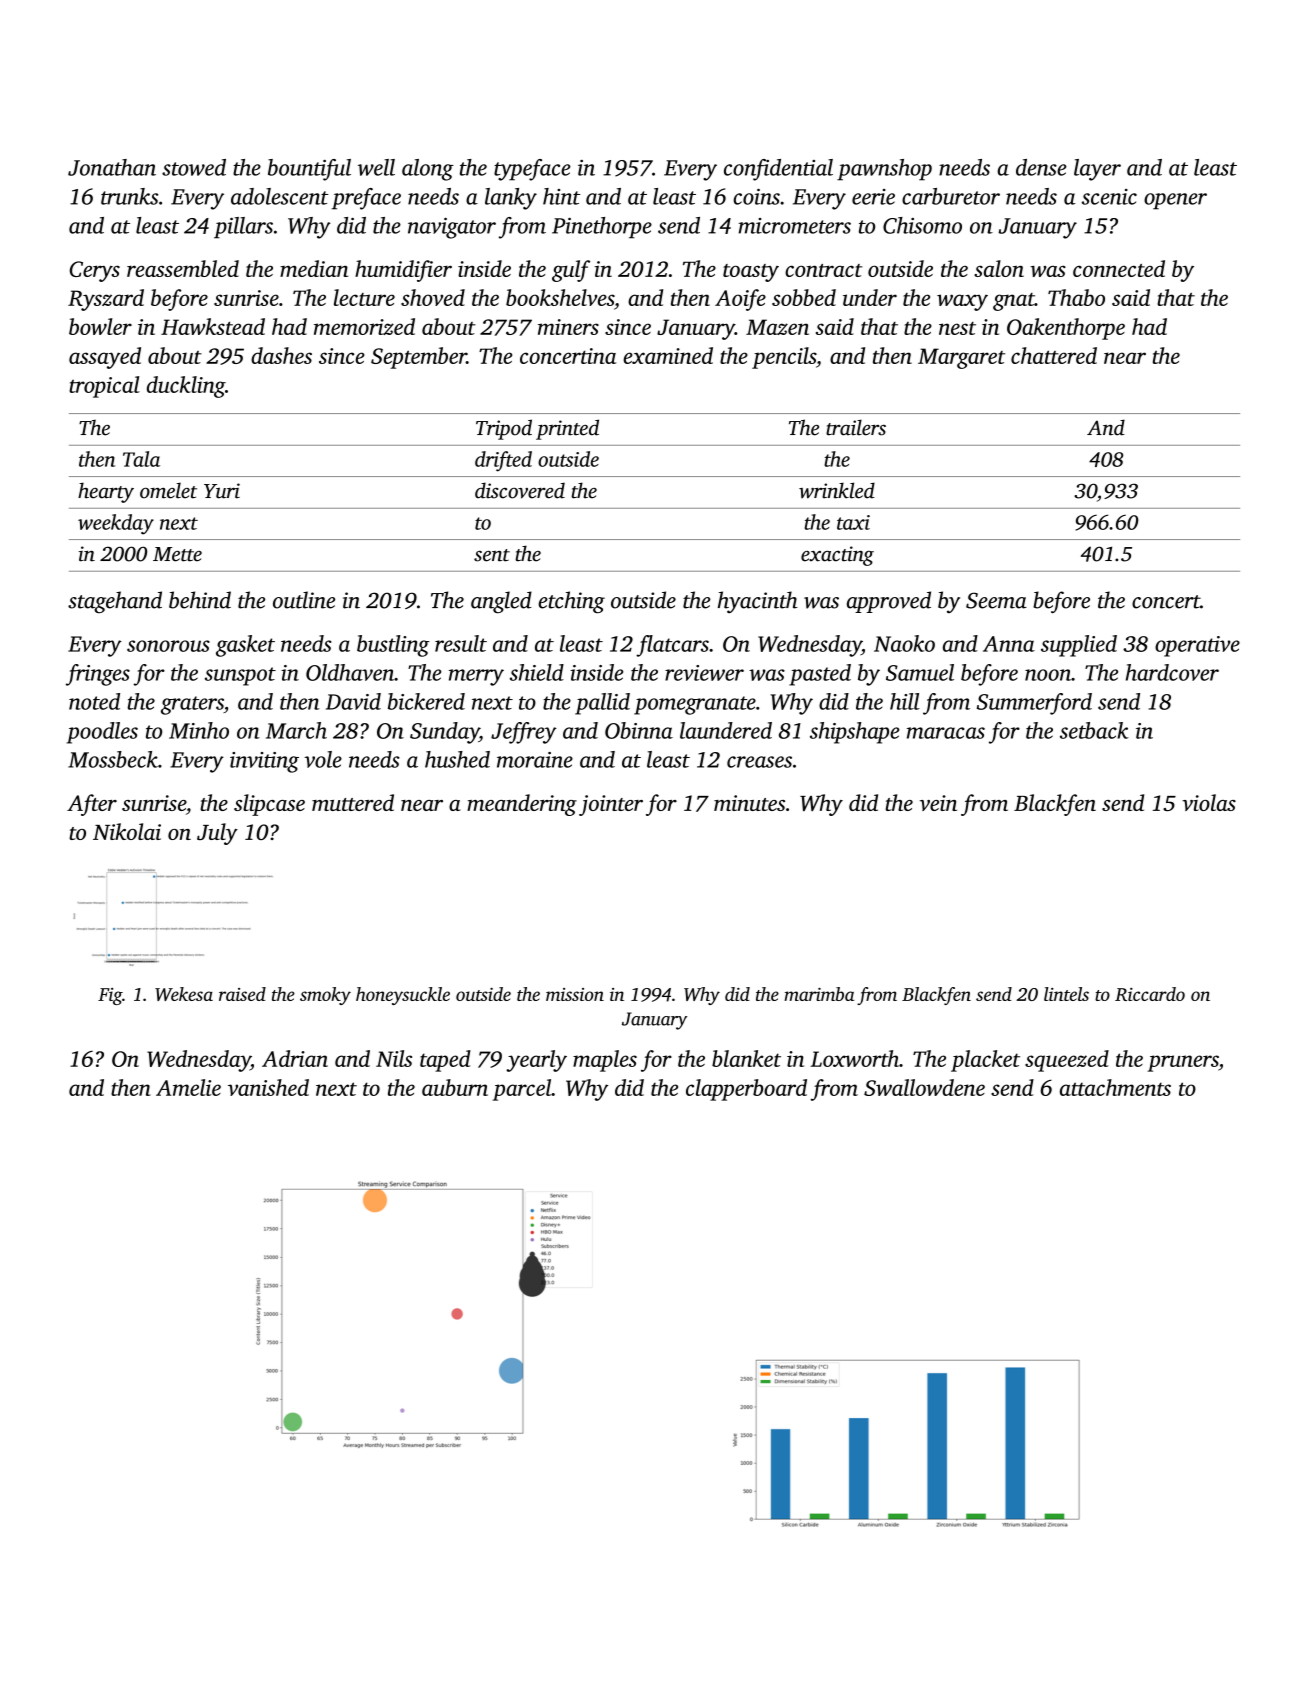 The width and height of the page is (1309, 1694). I want to click on behind, so click(200, 600).
